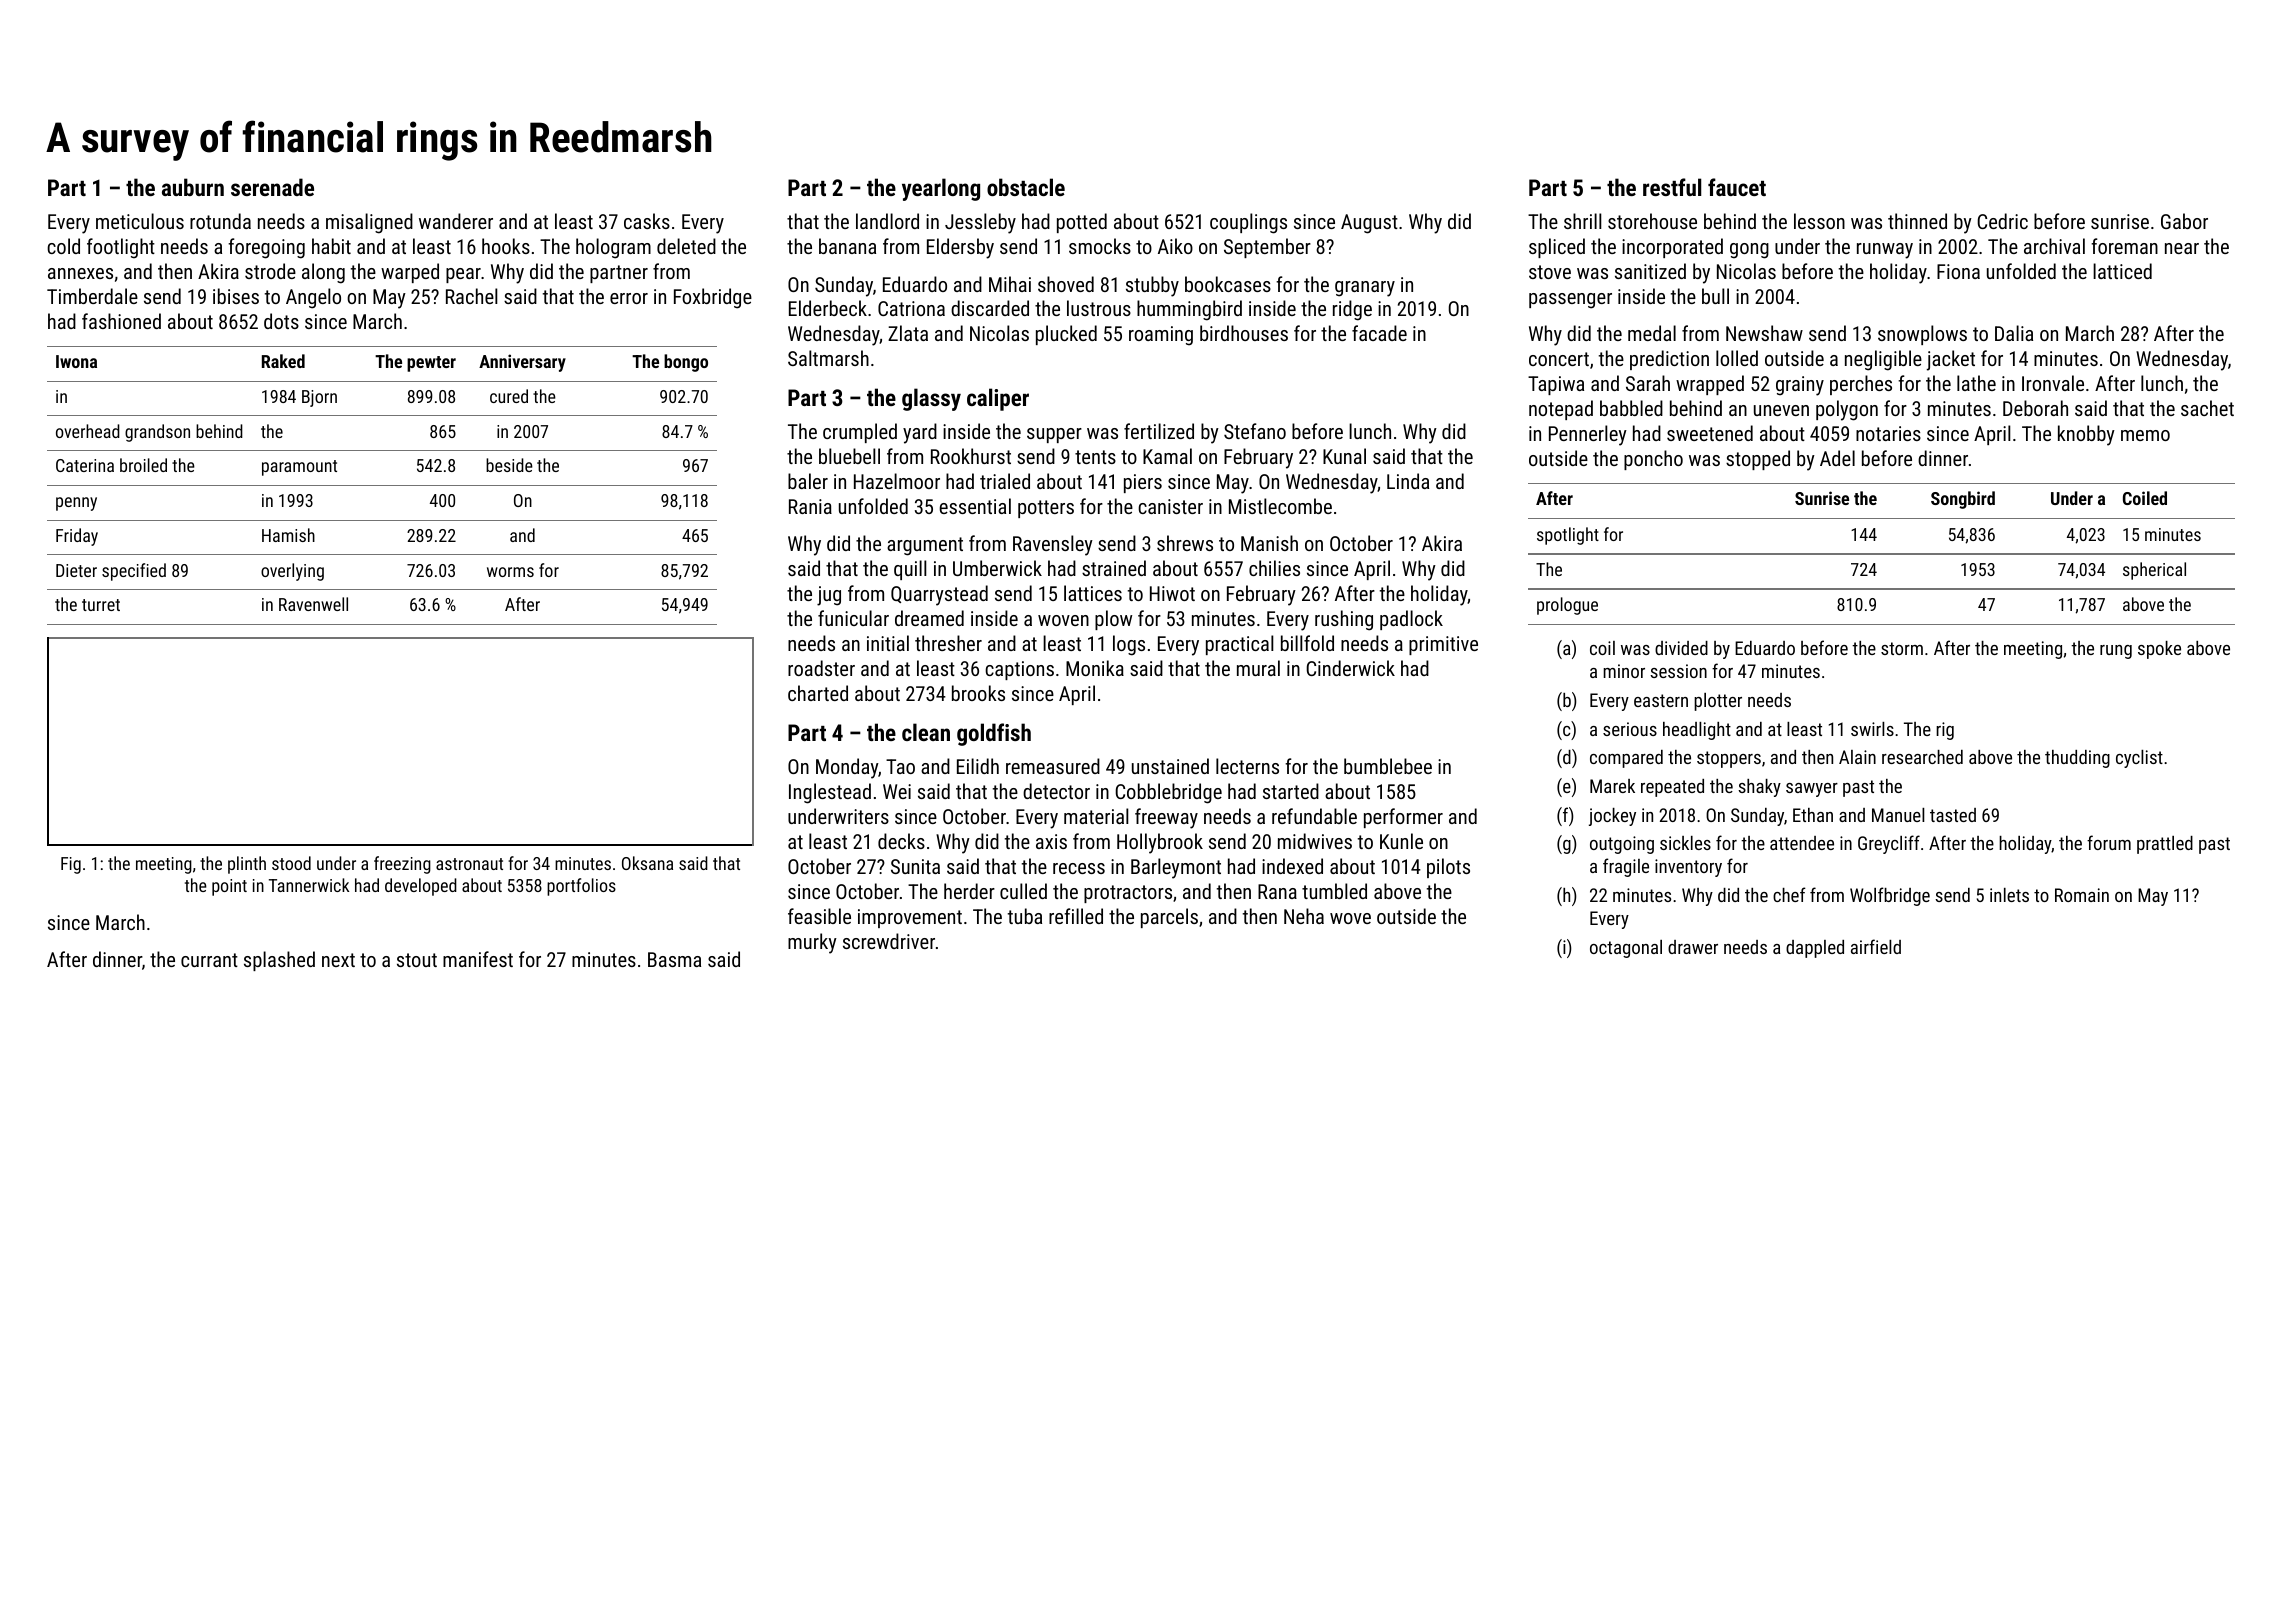 The height and width of the image is (1614, 2282). What do you see at coordinates (978, 693) in the image?
I see `brooks` at bounding box center [978, 693].
